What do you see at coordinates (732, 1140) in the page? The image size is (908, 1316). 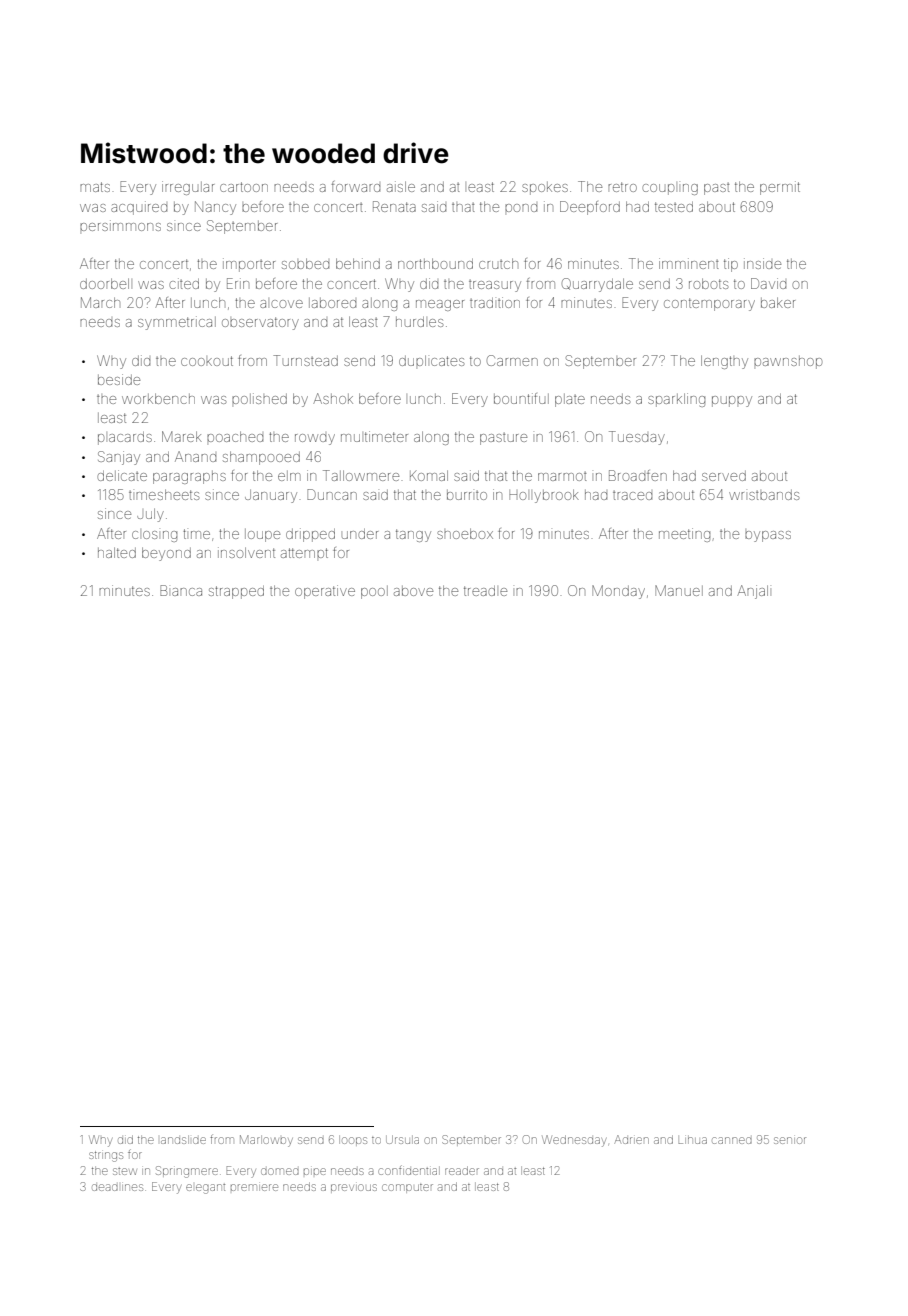 I see `canned` at bounding box center [732, 1140].
